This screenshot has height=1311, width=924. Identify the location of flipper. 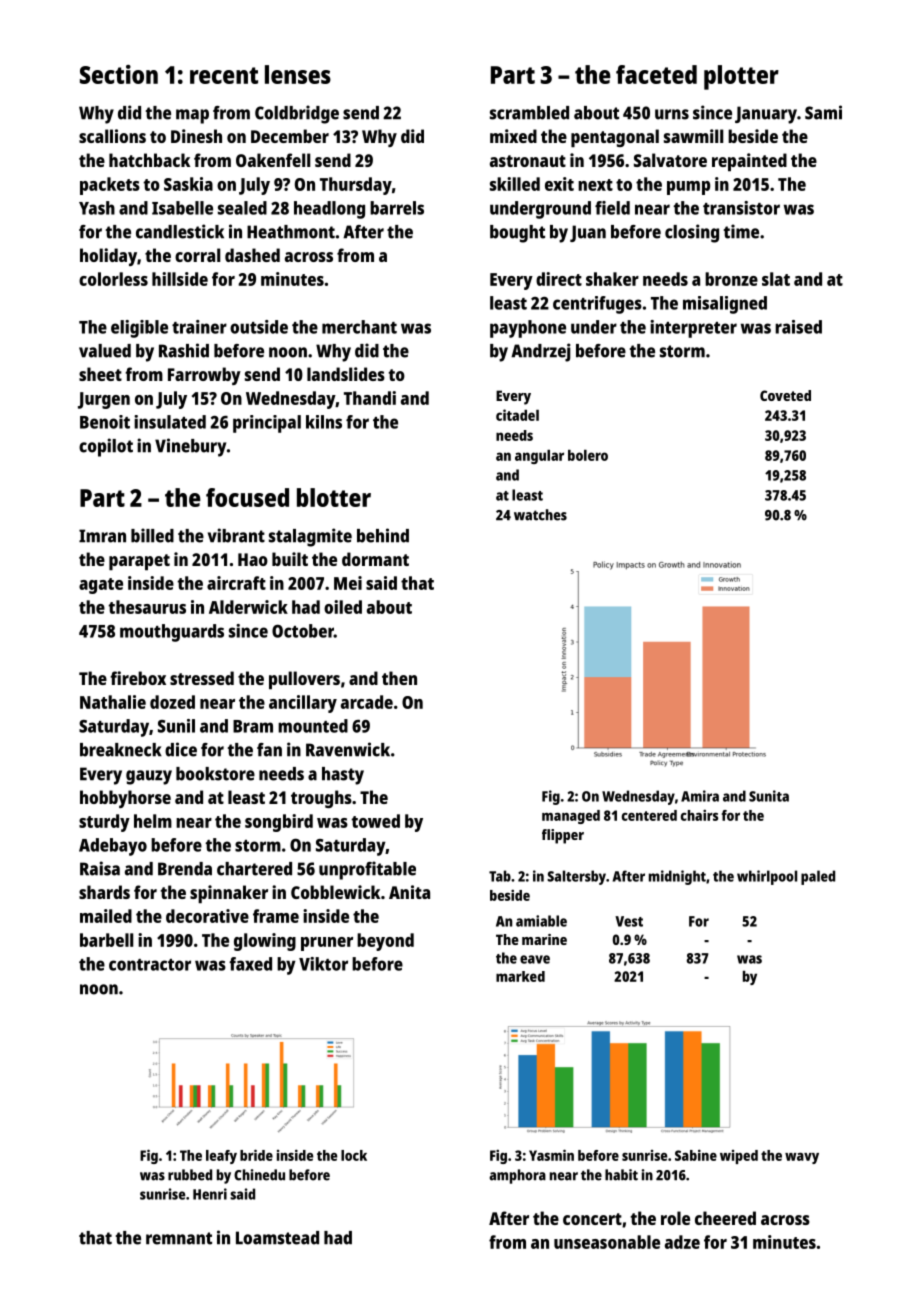
(563, 836).
